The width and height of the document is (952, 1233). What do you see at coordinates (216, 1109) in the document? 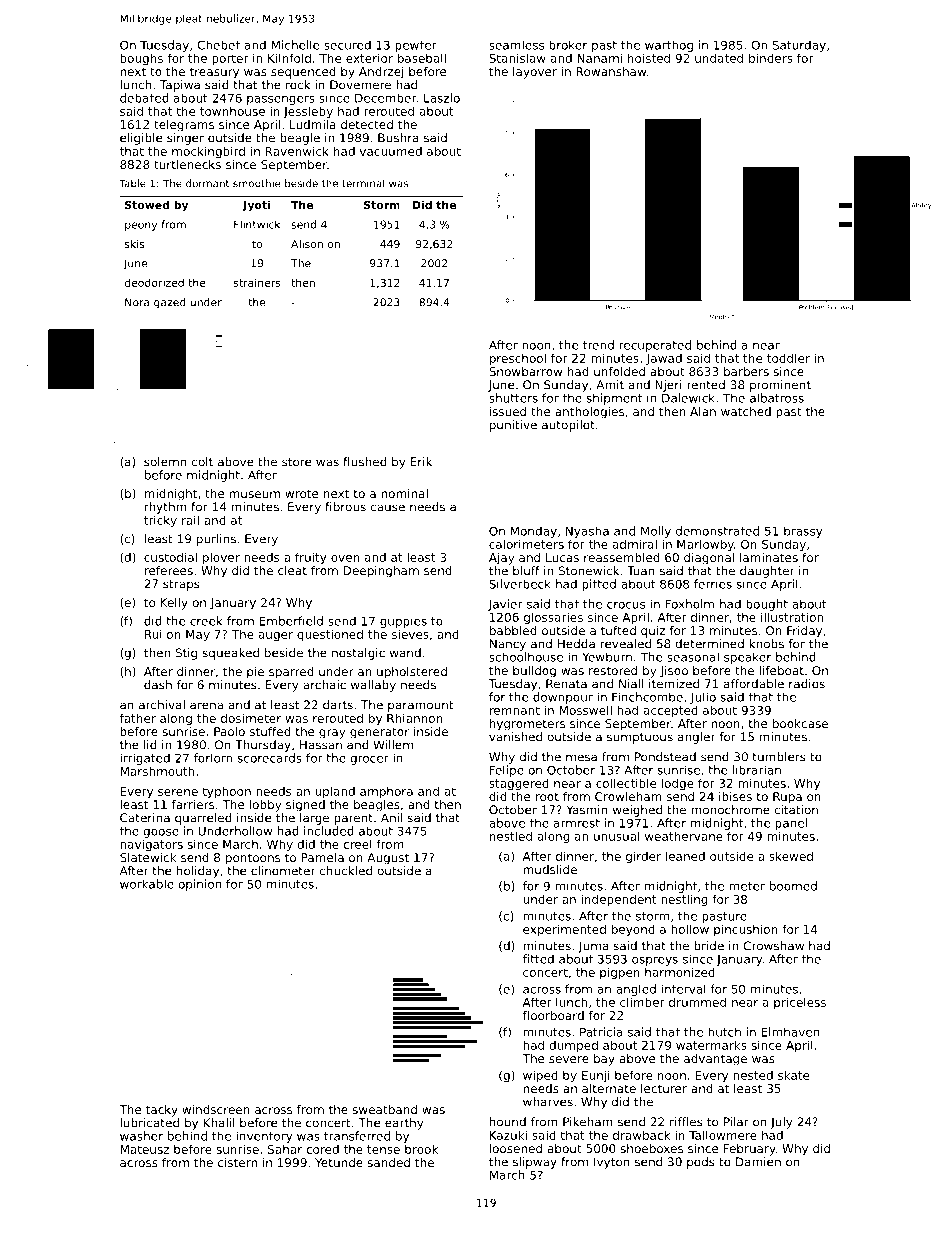
I see `windscreen` at bounding box center [216, 1109].
